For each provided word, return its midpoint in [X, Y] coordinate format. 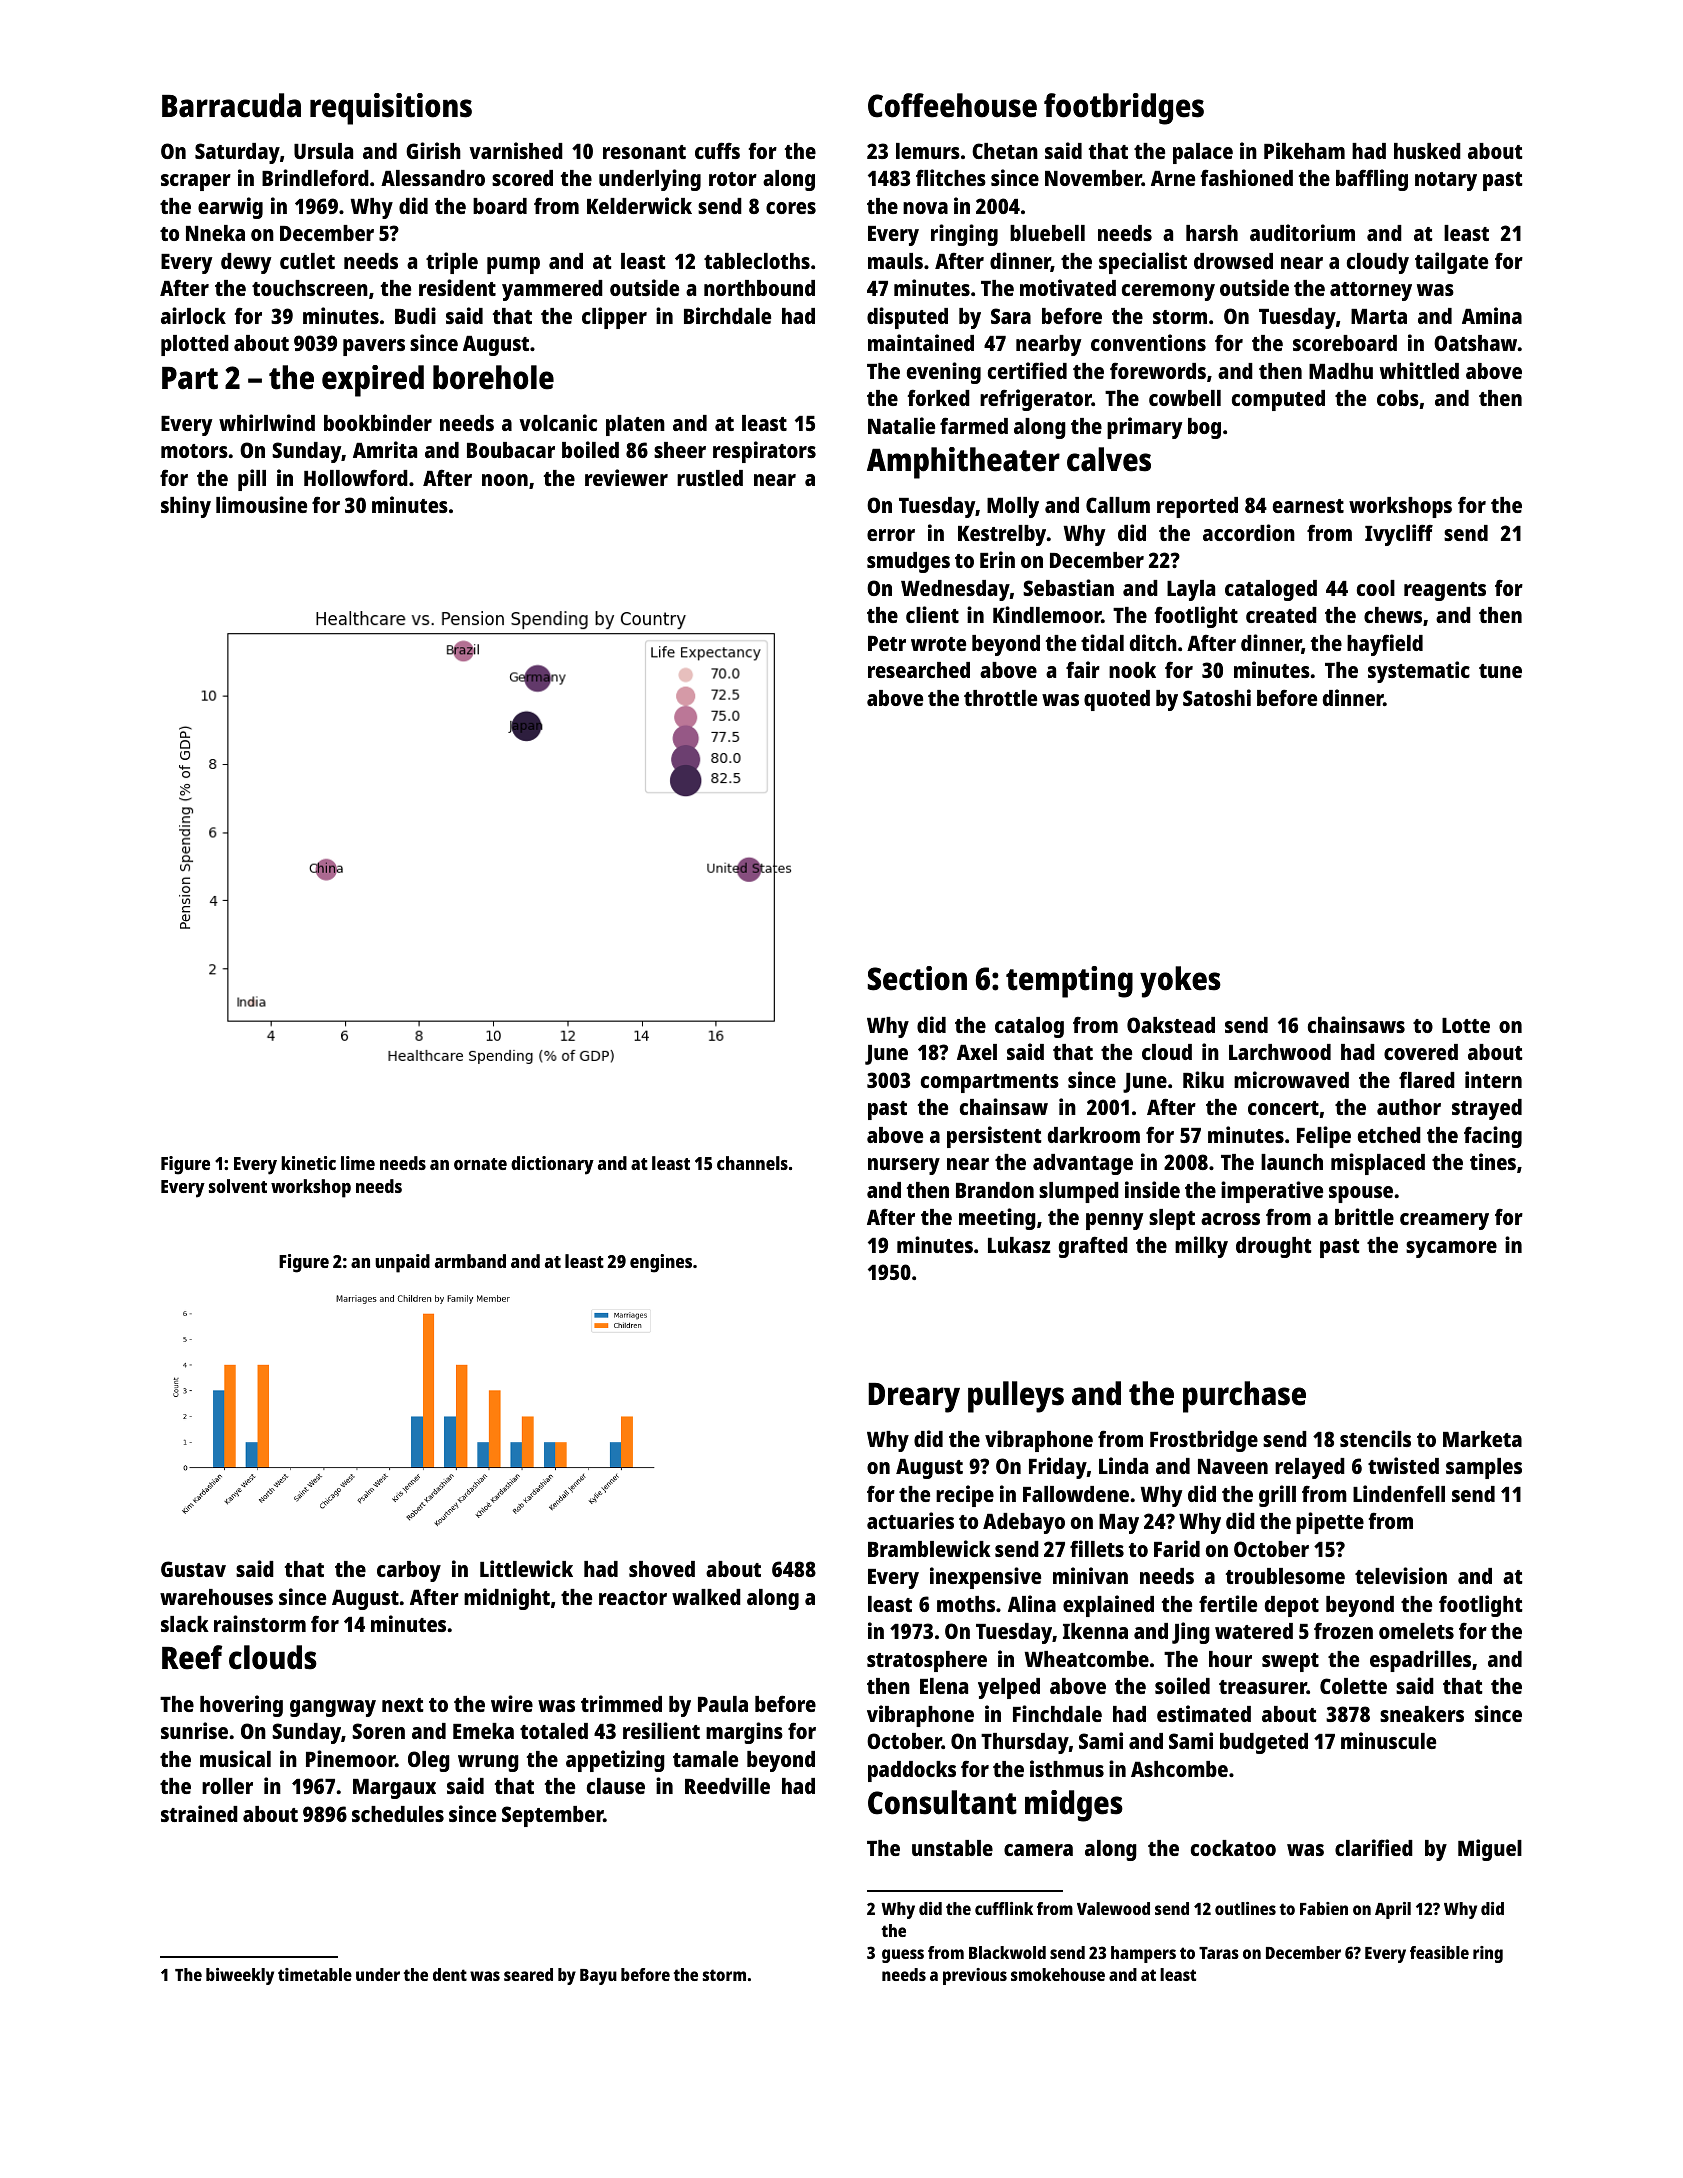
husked [1427, 151]
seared [528, 1974]
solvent [238, 1186]
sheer [680, 450]
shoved [662, 1569]
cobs [1398, 398]
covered [1421, 1052]
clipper [614, 318]
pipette [1330, 1523]
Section [917, 978]
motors [194, 451]
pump [513, 265]
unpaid [402, 1263]
